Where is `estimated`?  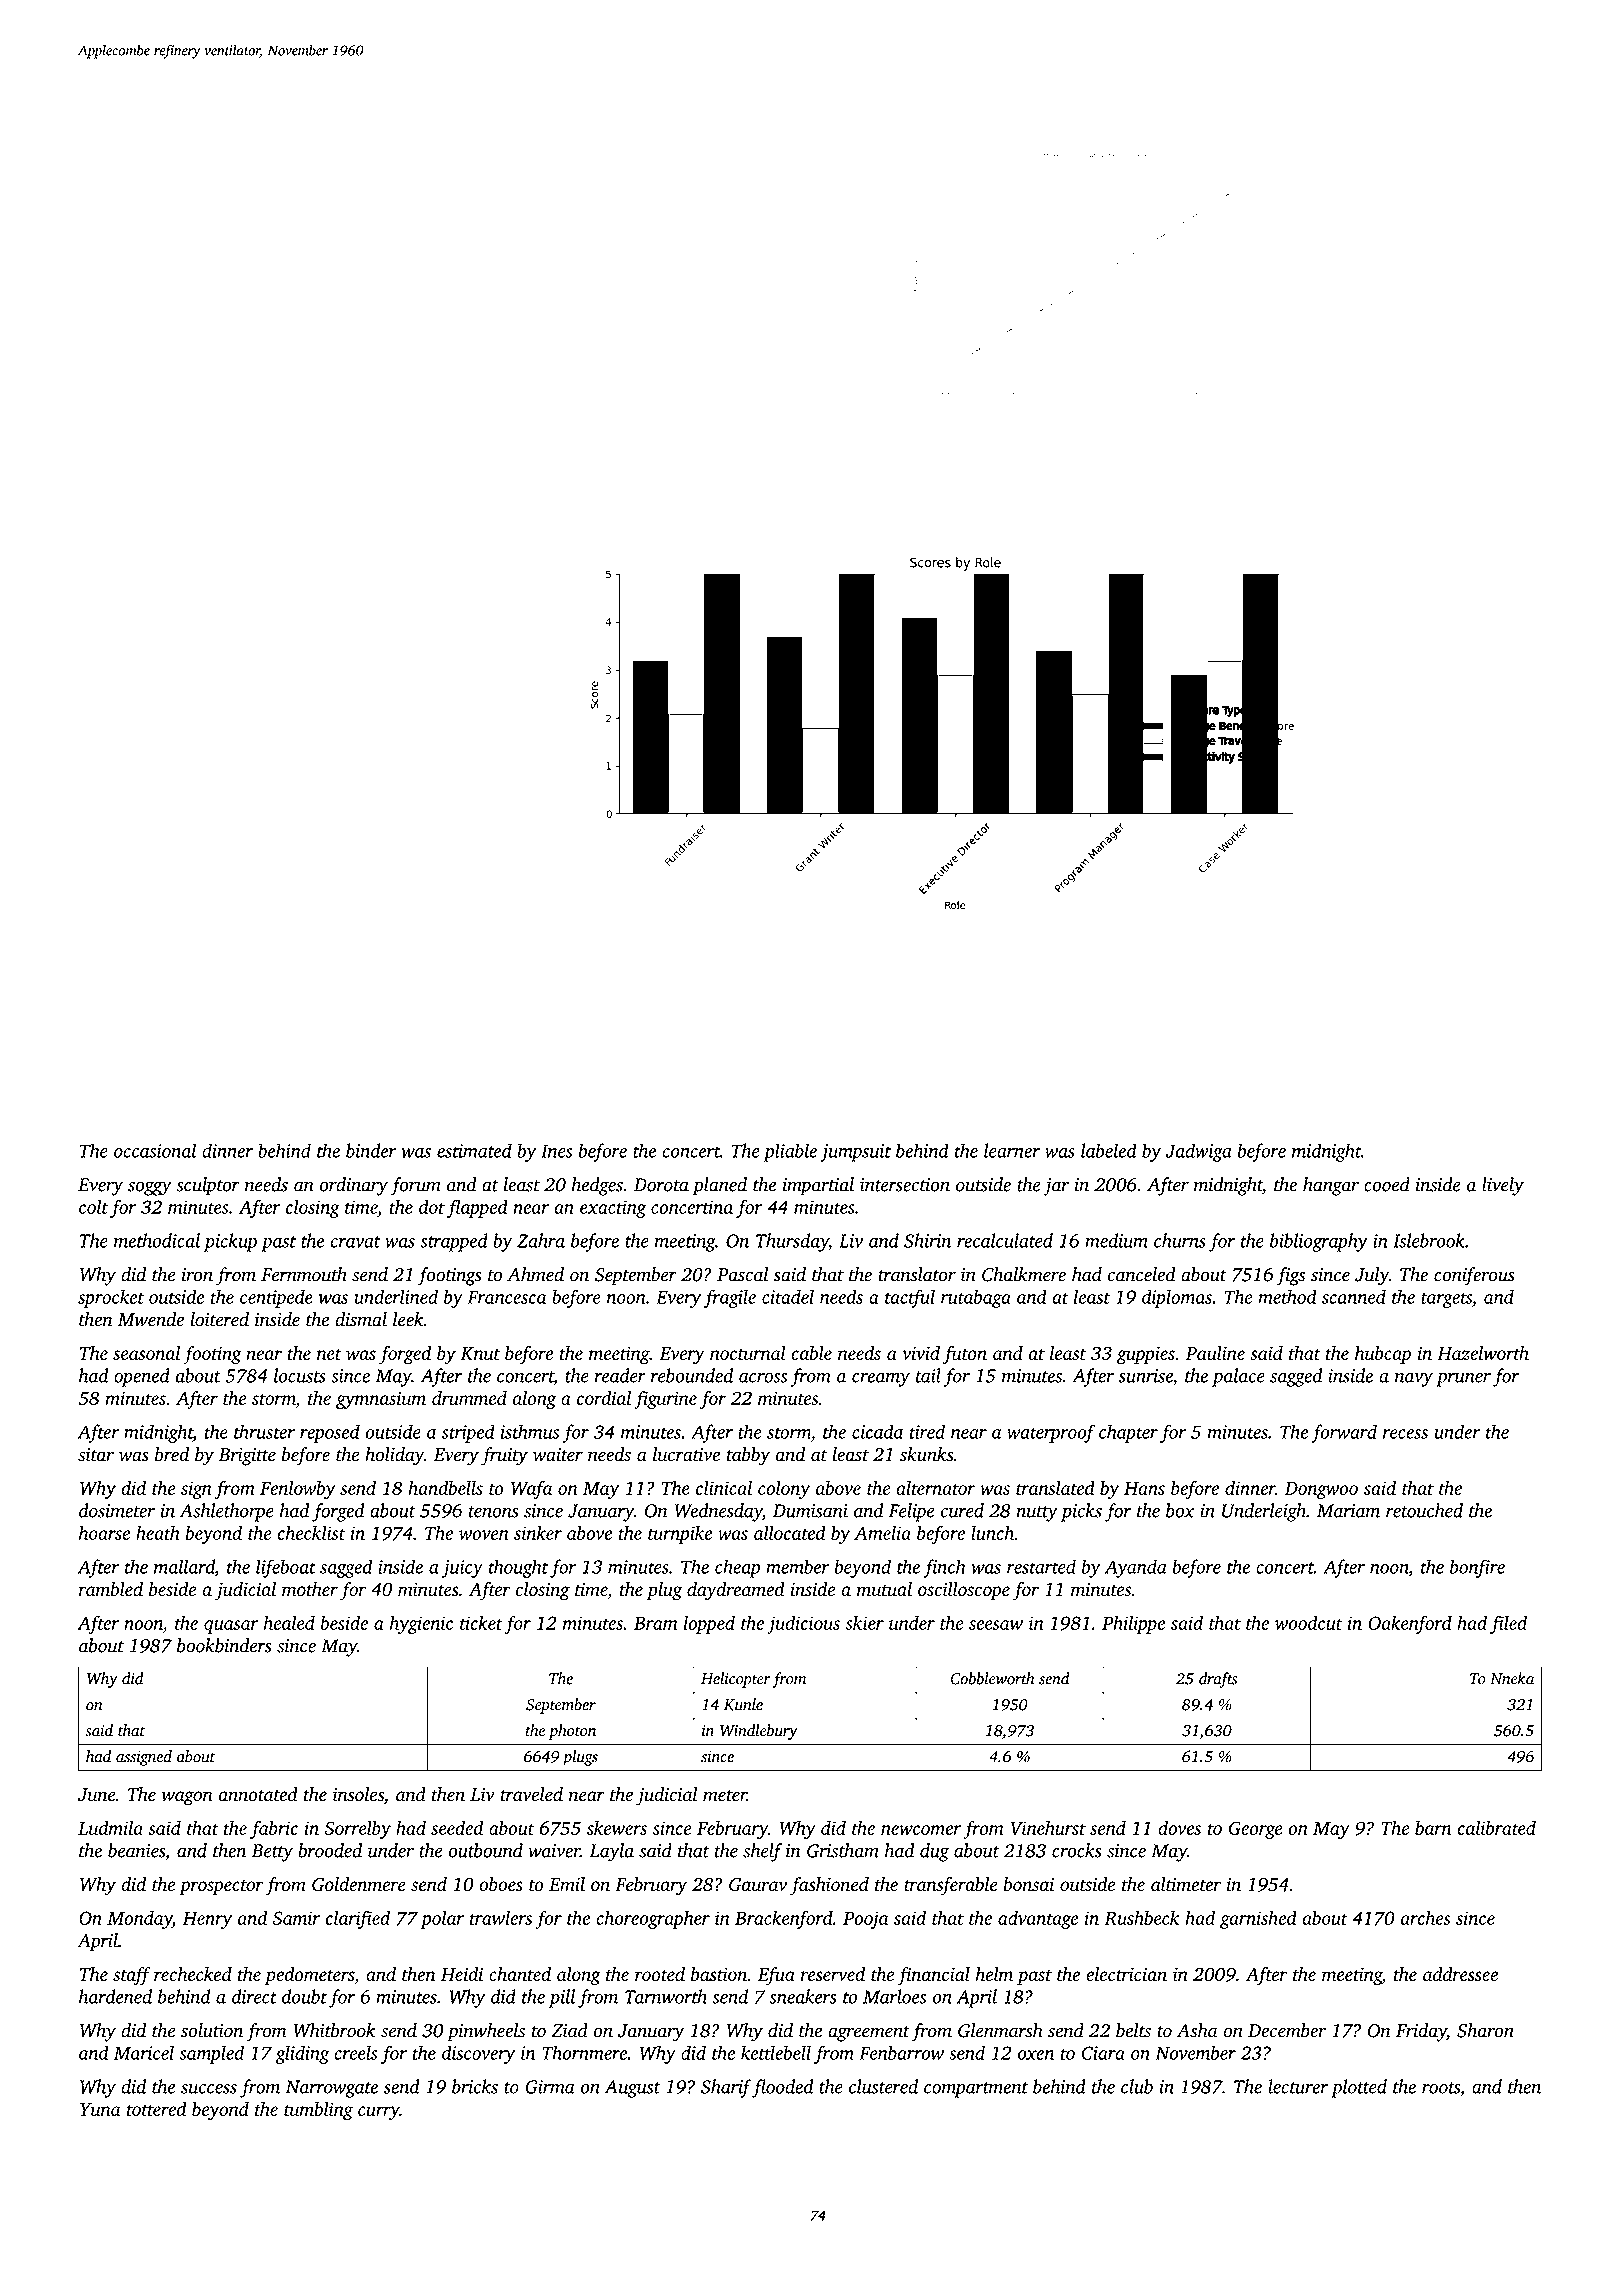
estimated is located at coordinates (474, 1150).
